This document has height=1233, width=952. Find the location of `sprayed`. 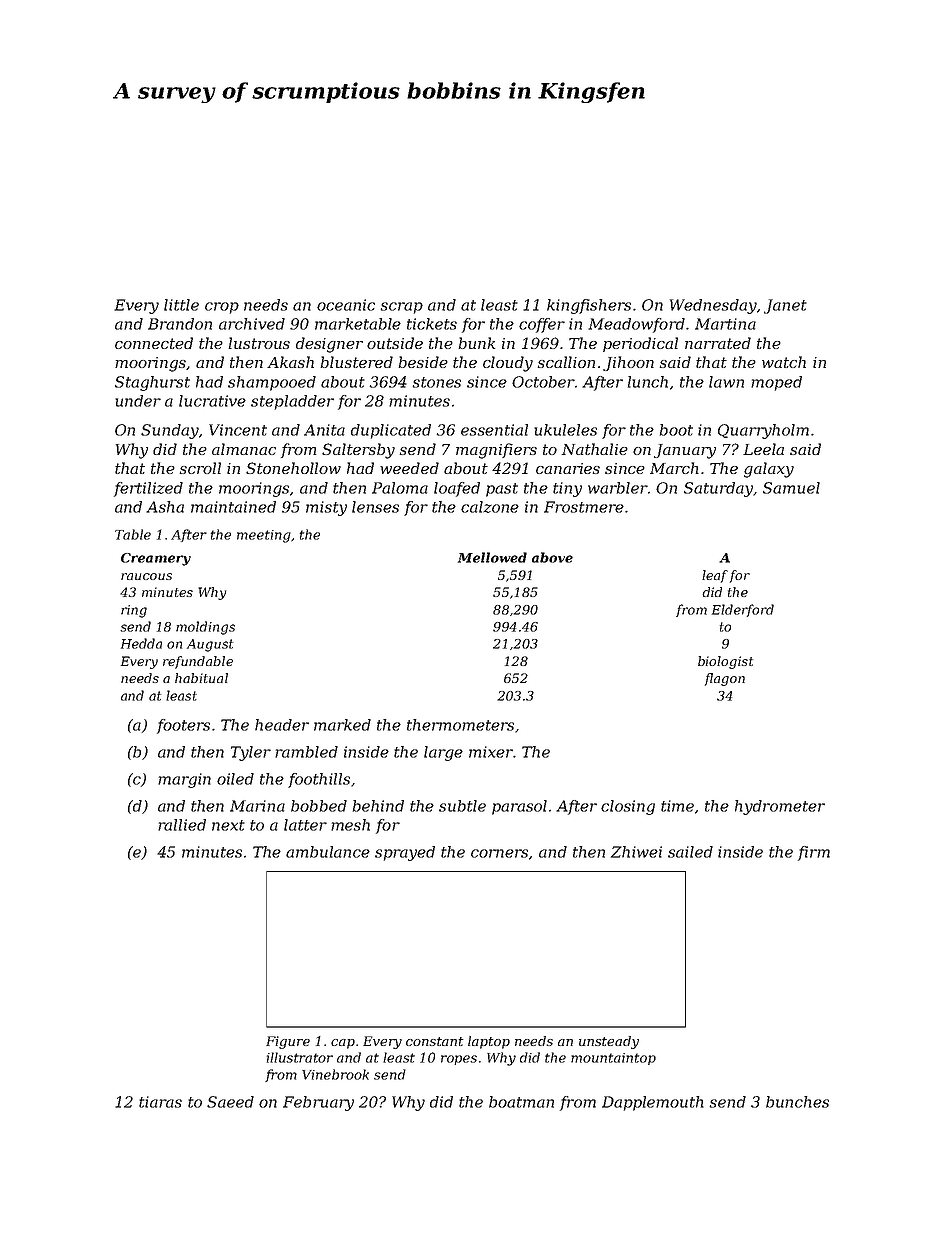

sprayed is located at coordinates (405, 853).
